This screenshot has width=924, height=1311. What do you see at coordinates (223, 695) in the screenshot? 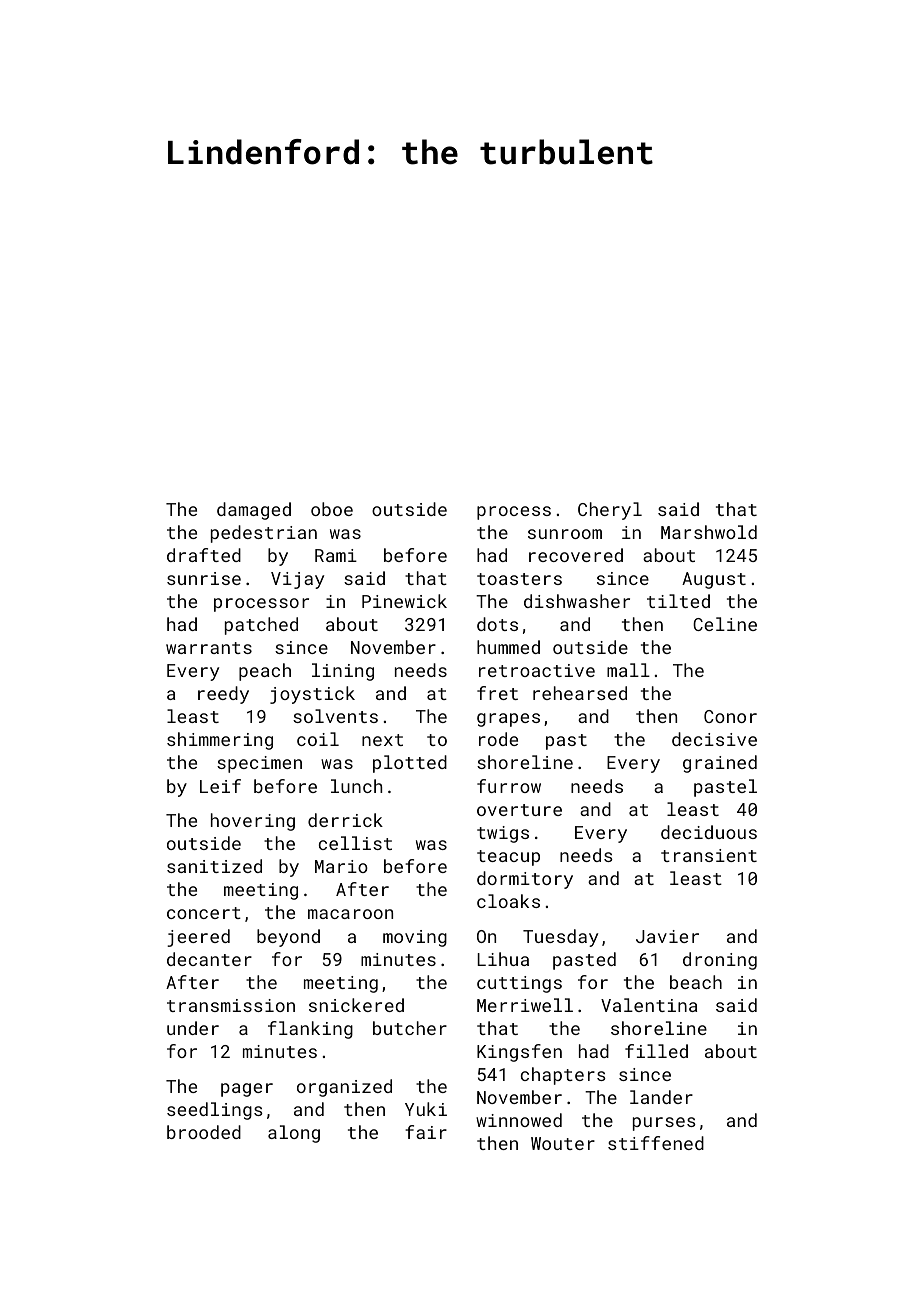
I see `reedy` at bounding box center [223, 695].
